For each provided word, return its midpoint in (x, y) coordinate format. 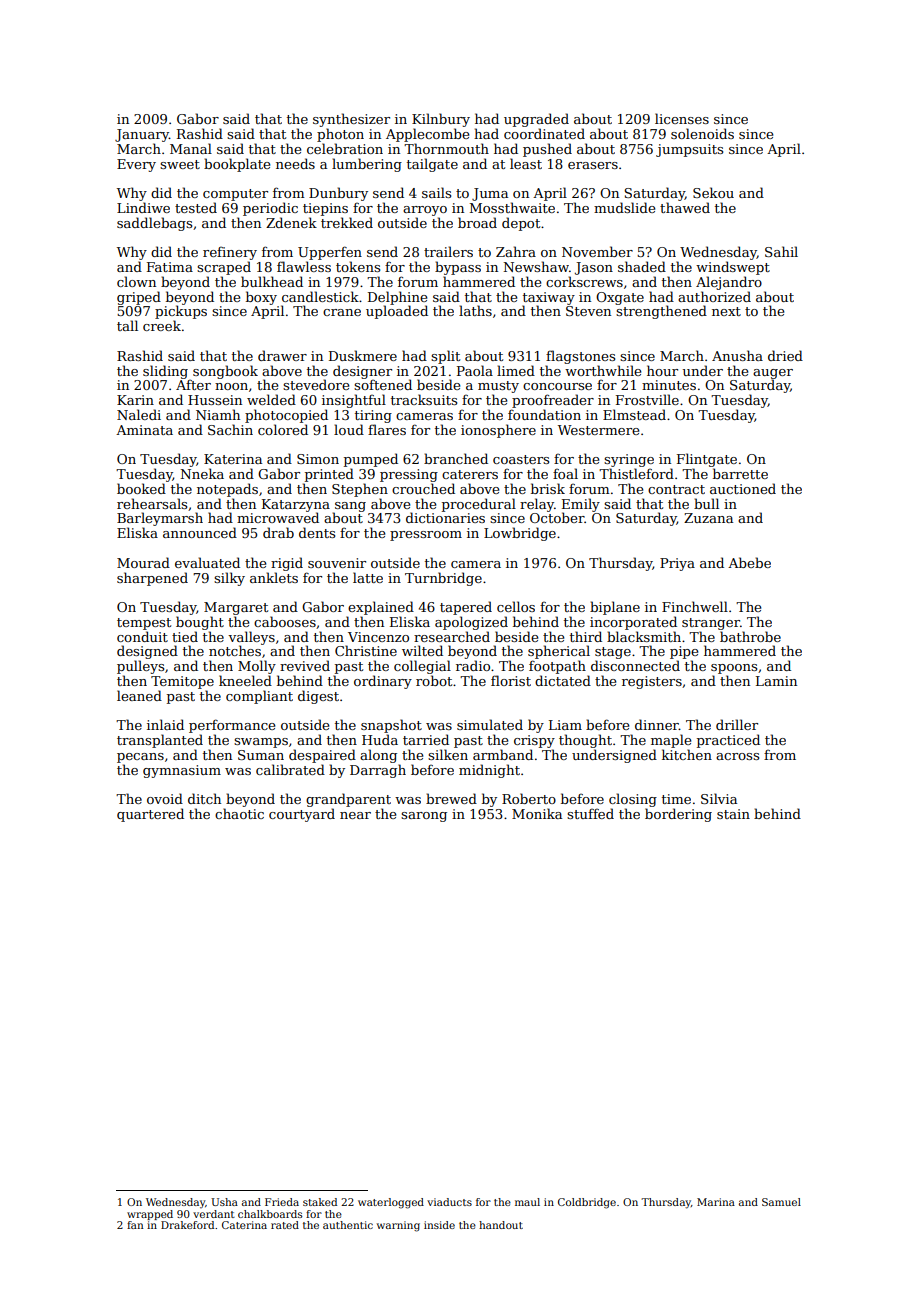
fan (135, 1225)
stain (733, 814)
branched (456, 458)
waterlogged (391, 1203)
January (142, 135)
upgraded (536, 120)
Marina (716, 1202)
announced (200, 532)
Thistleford (636, 473)
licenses (682, 118)
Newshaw (536, 266)
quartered (150, 815)
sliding (165, 372)
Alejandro (729, 283)
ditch (204, 798)
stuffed (590, 813)
